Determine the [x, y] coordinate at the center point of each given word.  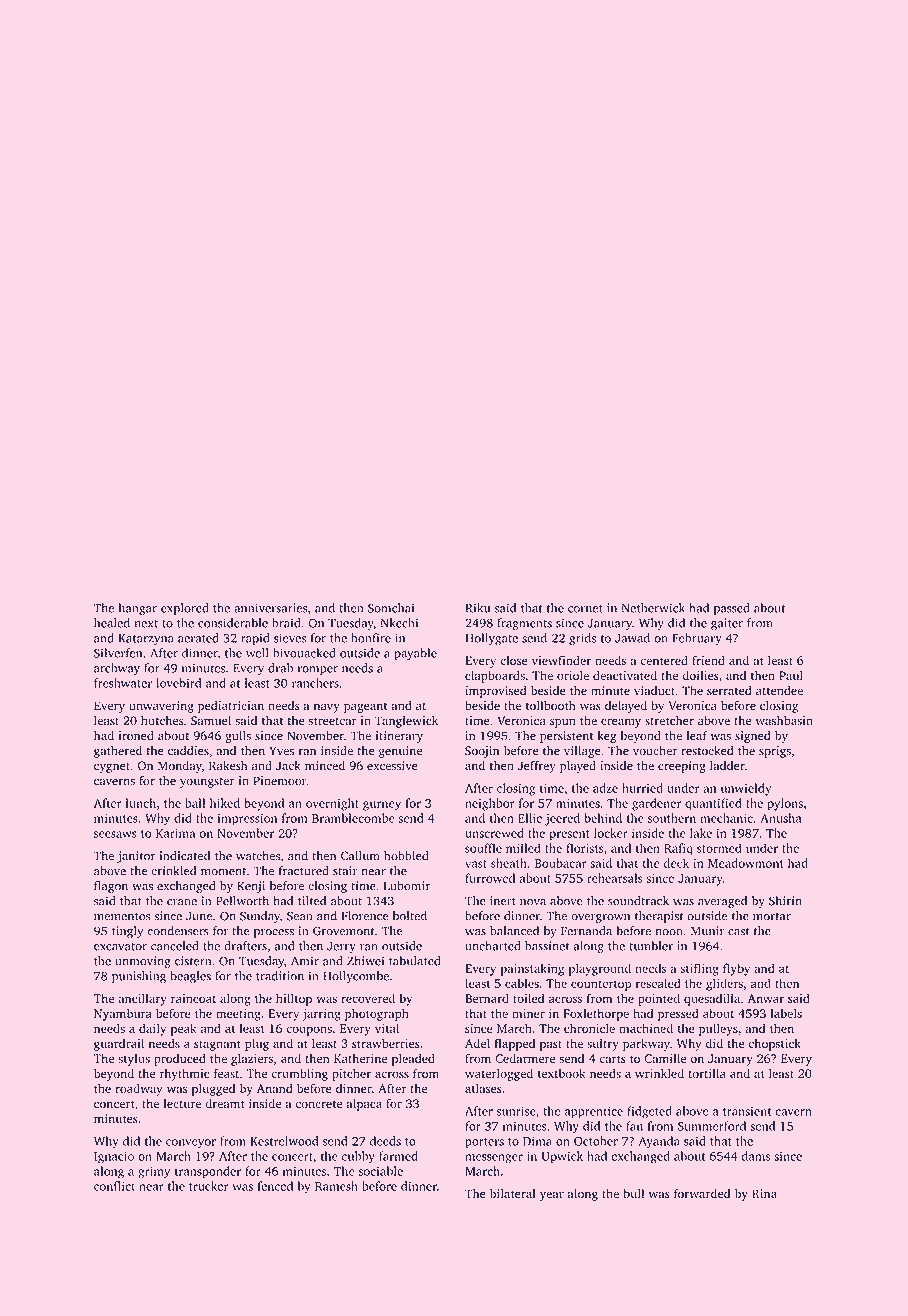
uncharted [493, 946]
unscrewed [494, 833]
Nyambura [123, 1014]
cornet [585, 609]
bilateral [513, 1194]
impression [247, 820]
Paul [791, 675]
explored [185, 609]
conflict [114, 1186]
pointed [659, 999]
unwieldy [746, 789]
